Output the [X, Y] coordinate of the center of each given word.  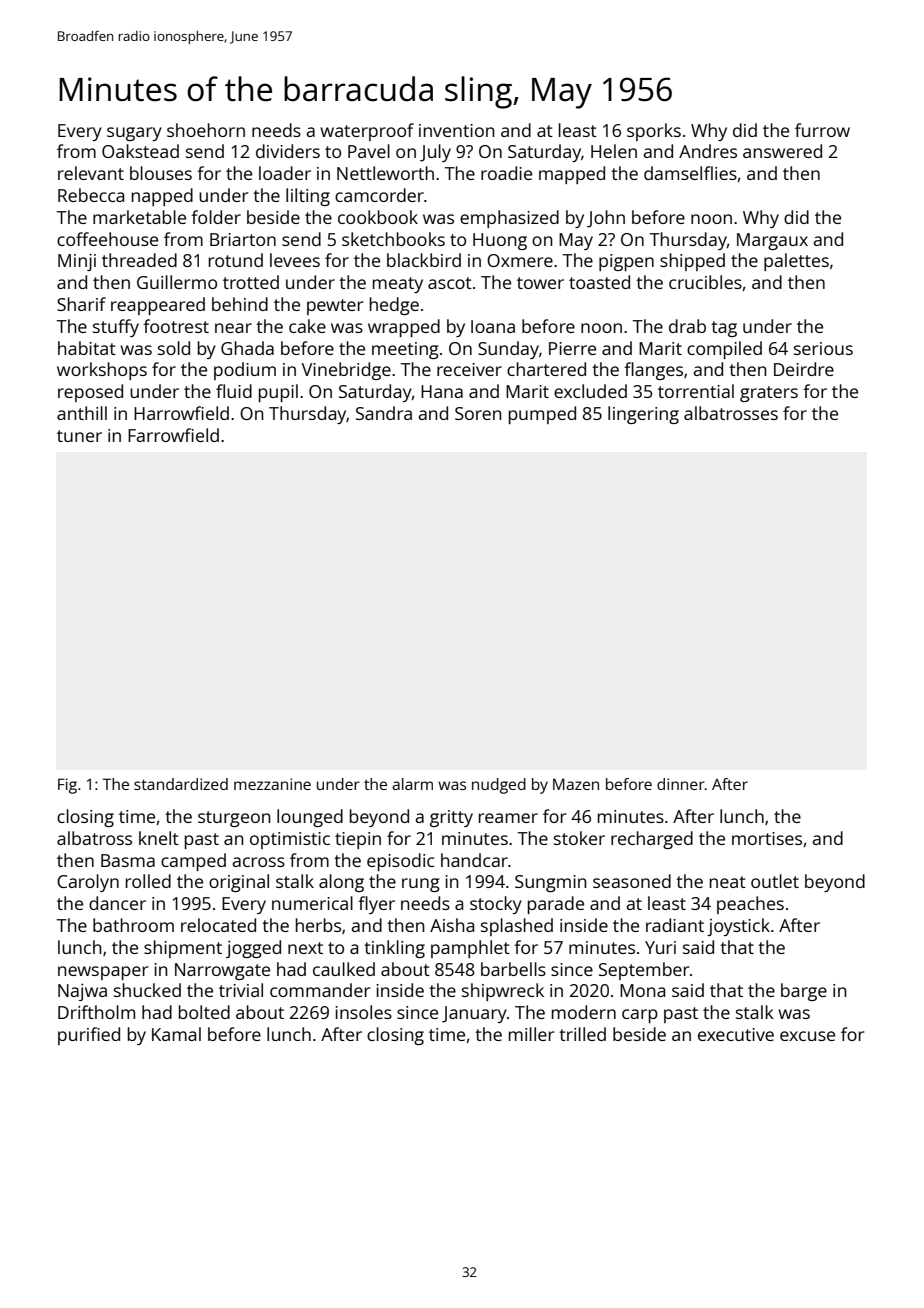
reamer [508, 818]
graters [769, 394]
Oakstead [140, 151]
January [474, 1014]
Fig [67, 786]
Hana [442, 391]
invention [457, 130]
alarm [412, 784]
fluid [234, 391]
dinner [681, 784]
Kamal [176, 1034]
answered [782, 151]
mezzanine [272, 784]
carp [640, 1016]
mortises [767, 838]
